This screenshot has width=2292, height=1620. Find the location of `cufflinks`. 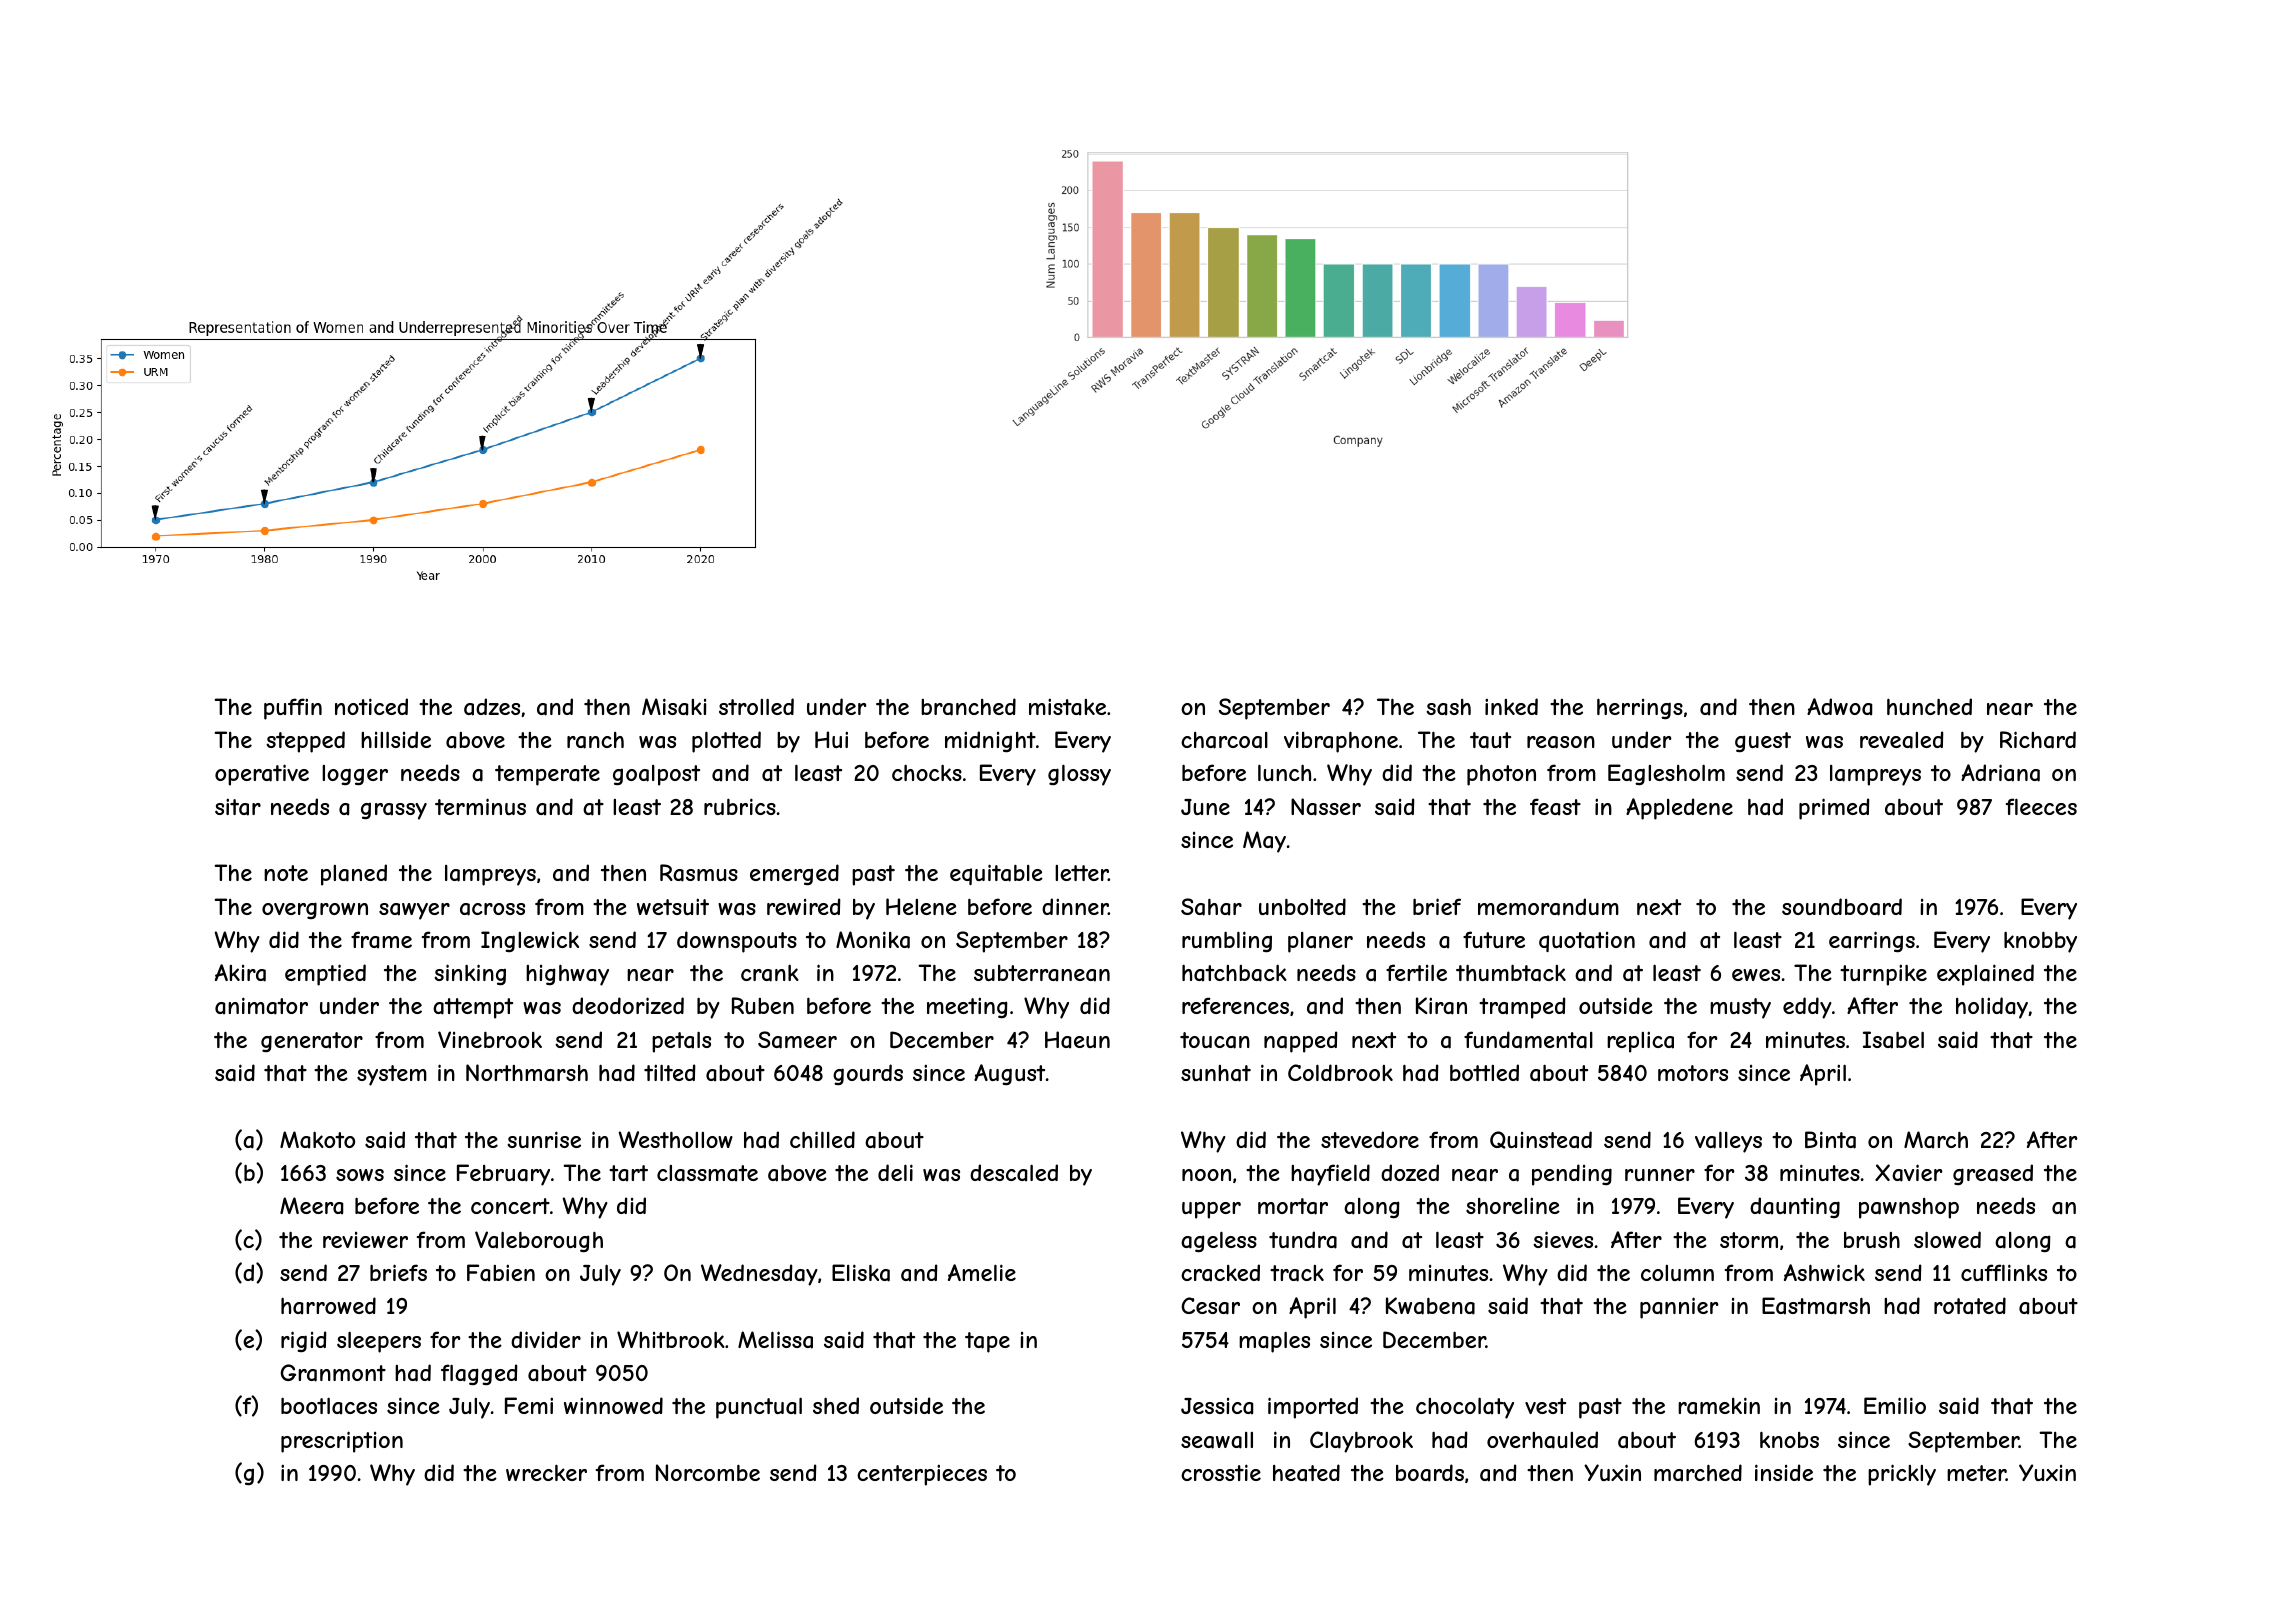

cufflinks is located at coordinates (2004, 1272).
